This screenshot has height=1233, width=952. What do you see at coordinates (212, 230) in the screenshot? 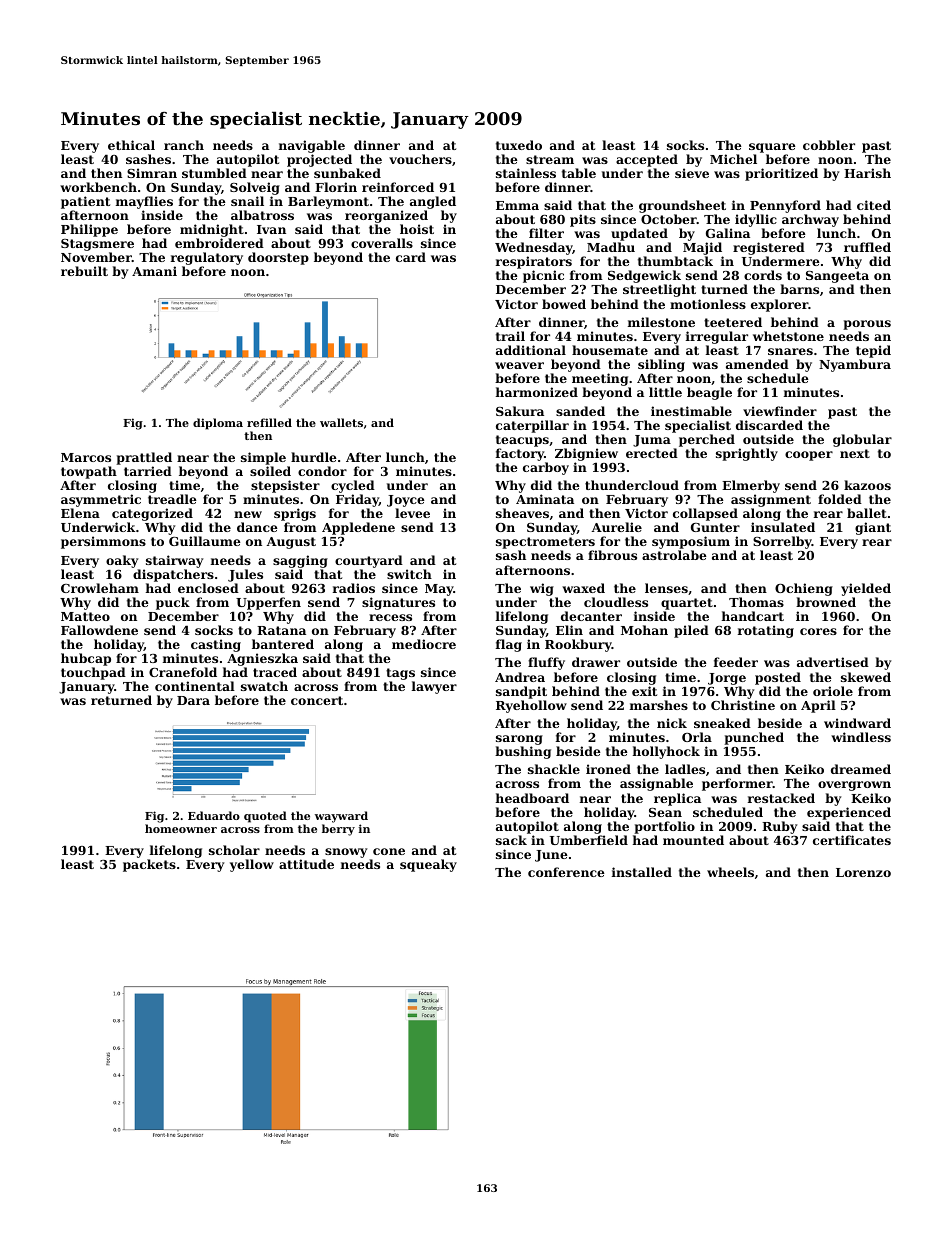
I see `midnight` at bounding box center [212, 230].
